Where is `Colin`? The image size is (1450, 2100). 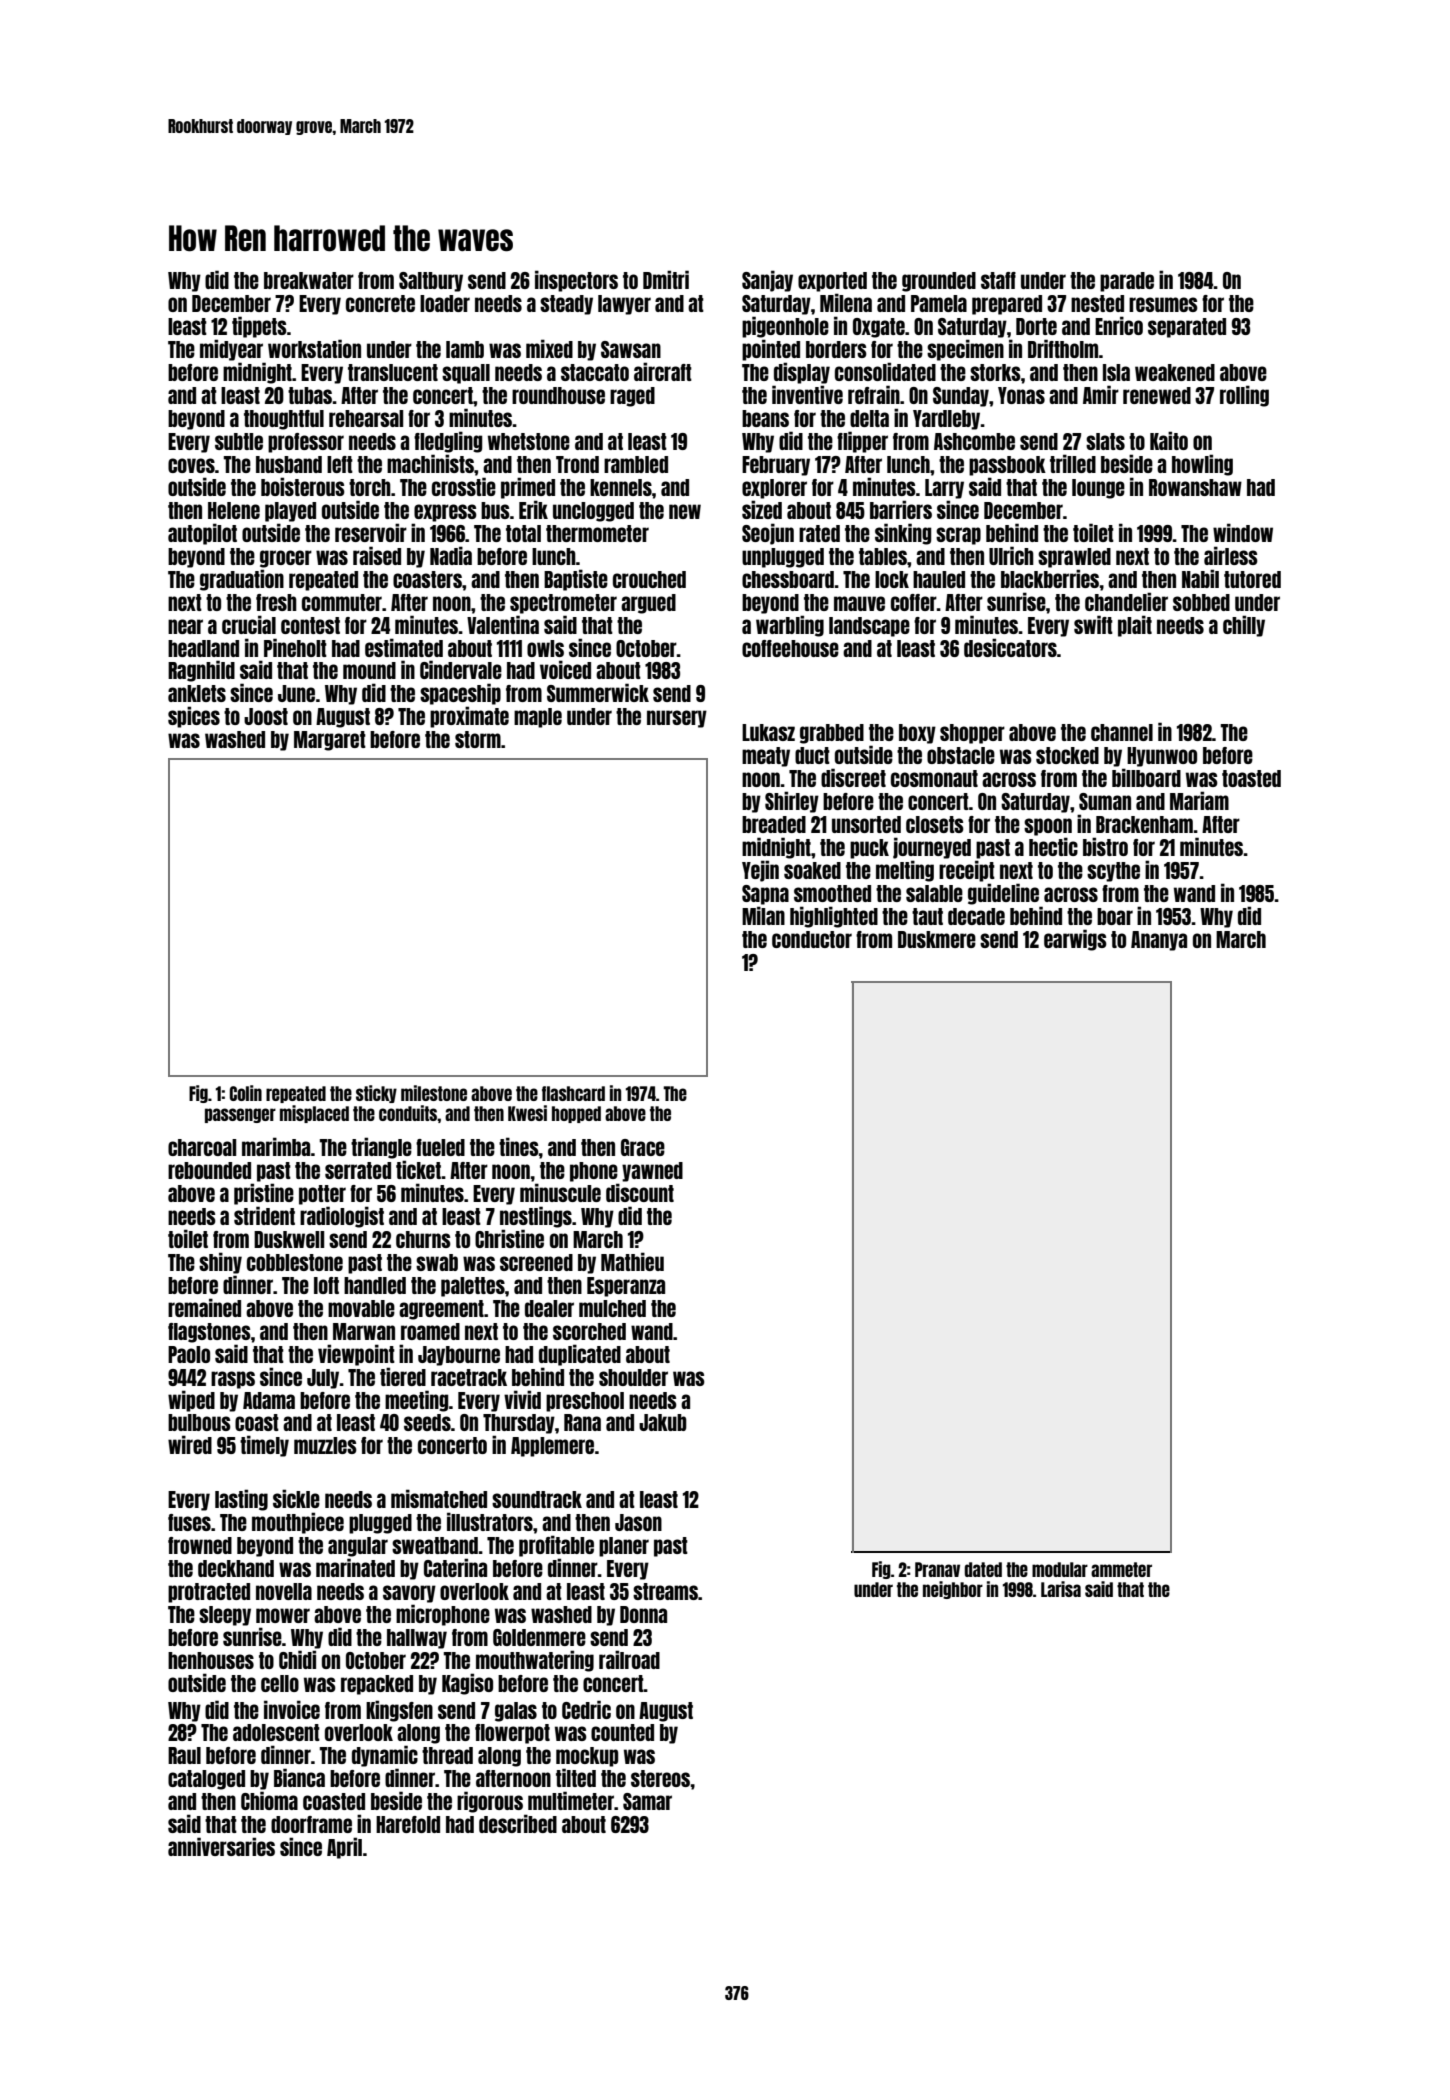 Colin is located at coordinates (246, 1093).
